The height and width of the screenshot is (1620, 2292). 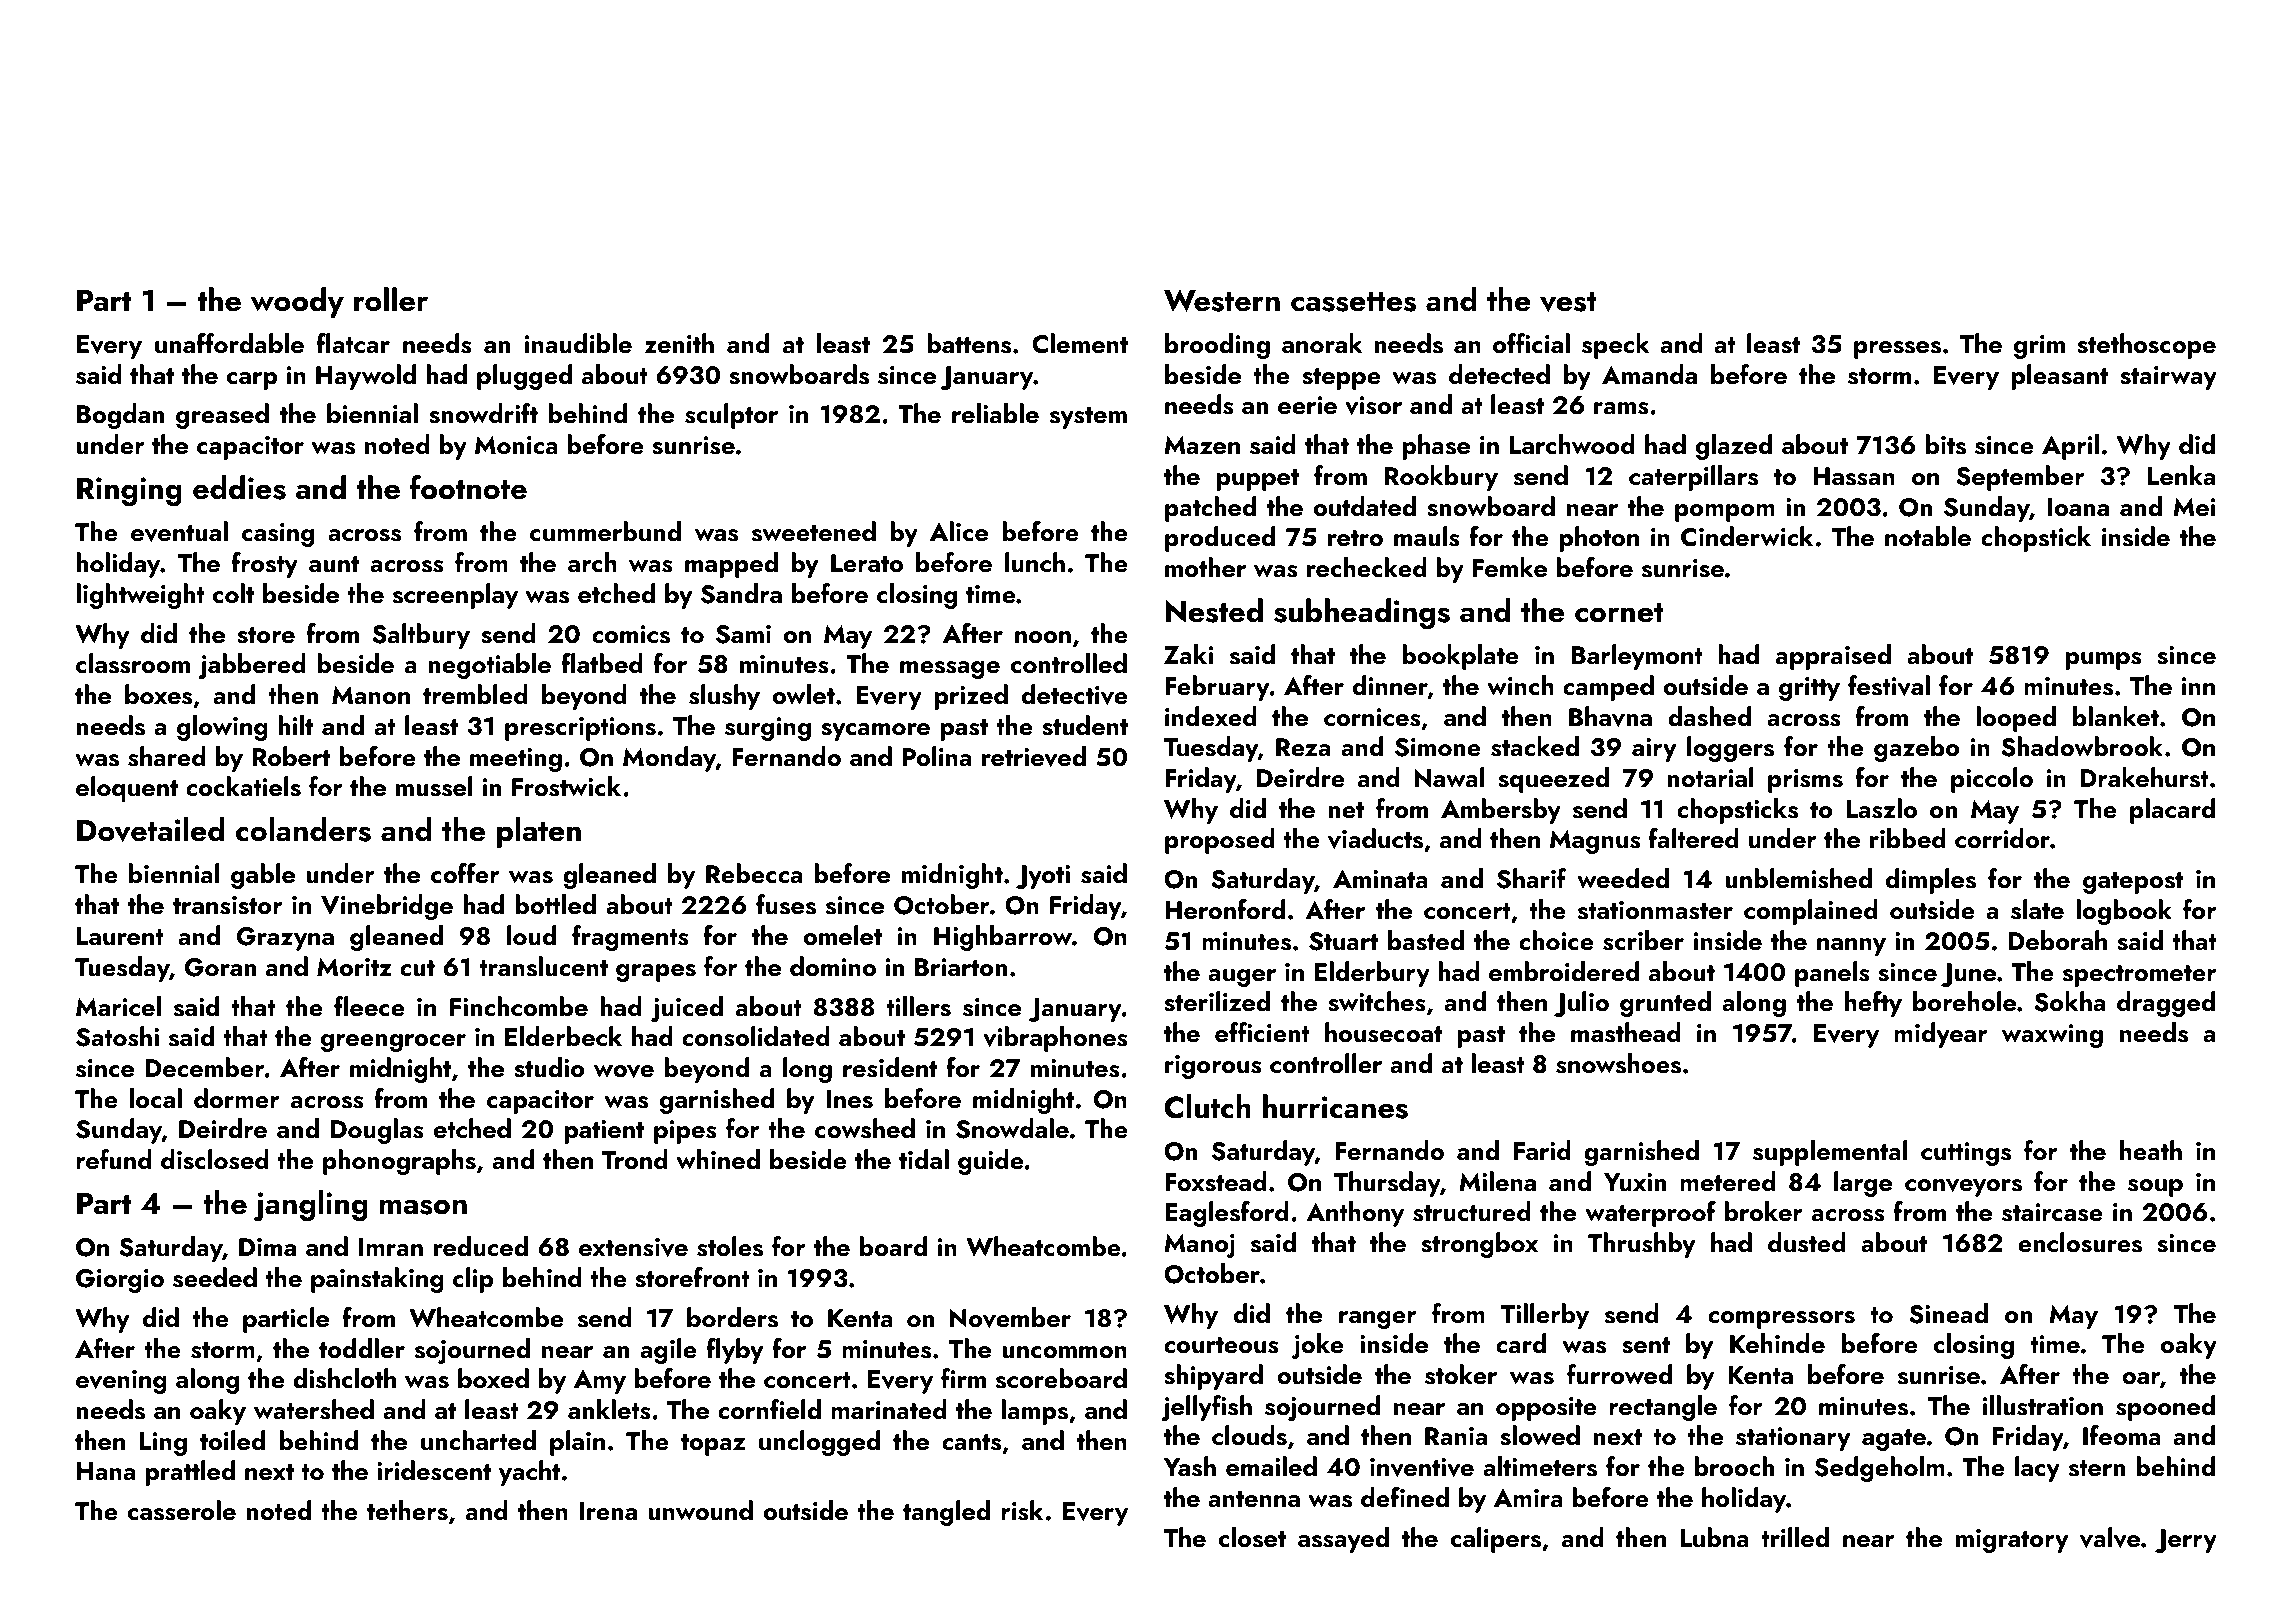 What do you see at coordinates (578, 343) in the screenshot?
I see `inaudible` at bounding box center [578, 343].
